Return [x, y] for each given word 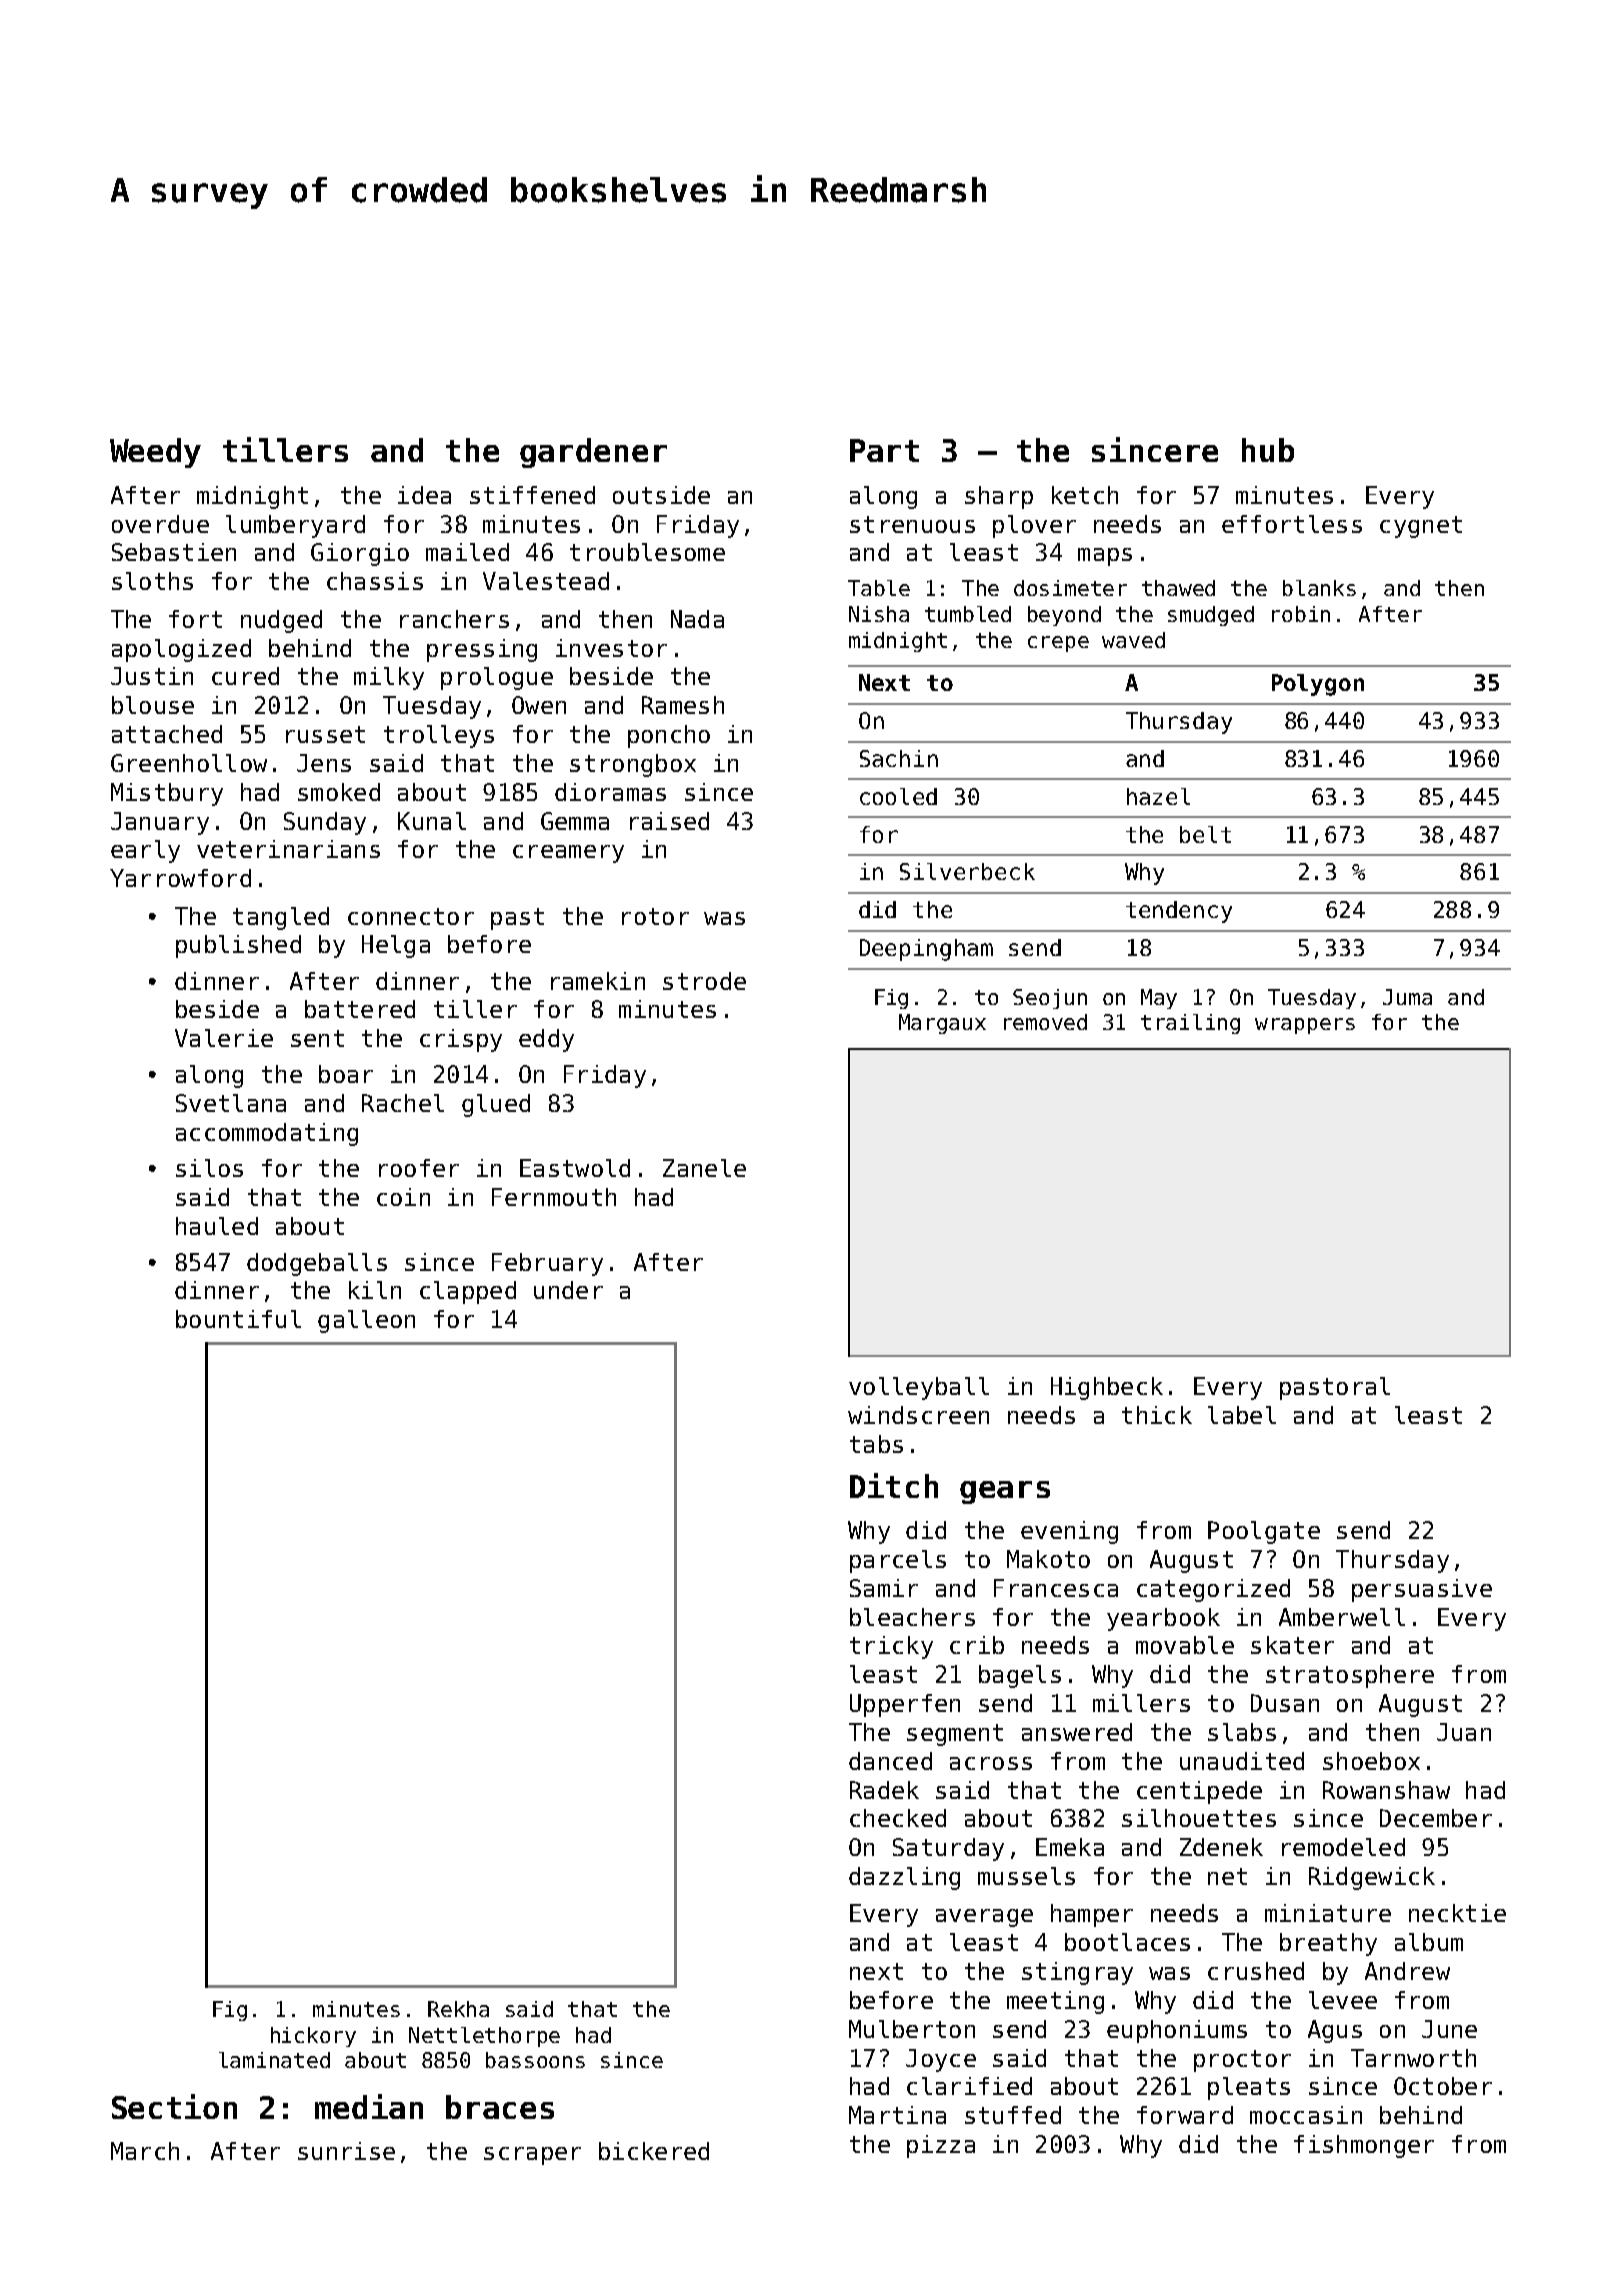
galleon [366, 1321]
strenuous [912, 524]
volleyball [919, 1388]
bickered [654, 2151]
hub [1268, 450]
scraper [532, 2156]
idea [424, 495]
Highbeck [1107, 1388]
